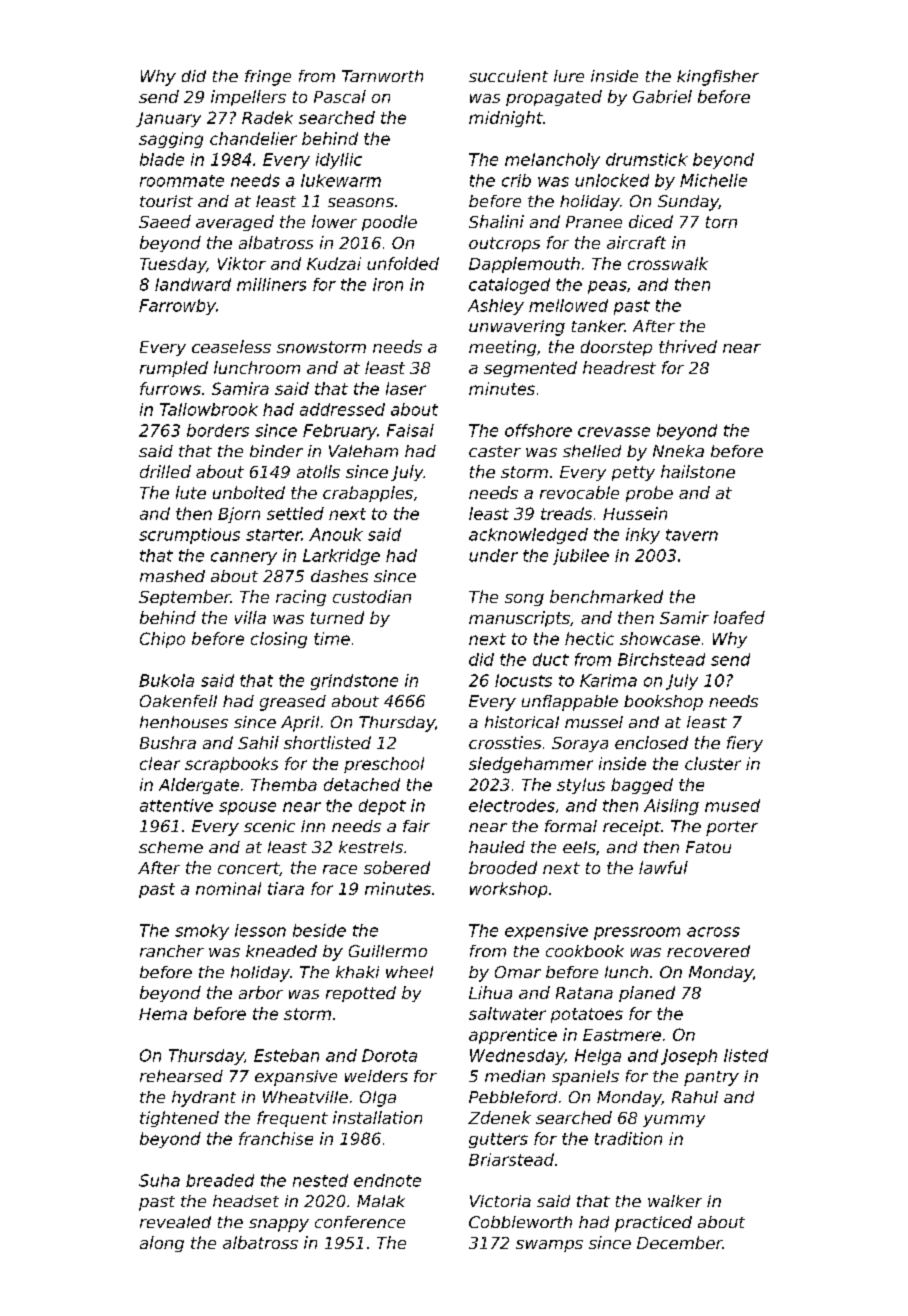 The width and height of the screenshot is (908, 1316). I want to click on snappy, so click(279, 1225).
